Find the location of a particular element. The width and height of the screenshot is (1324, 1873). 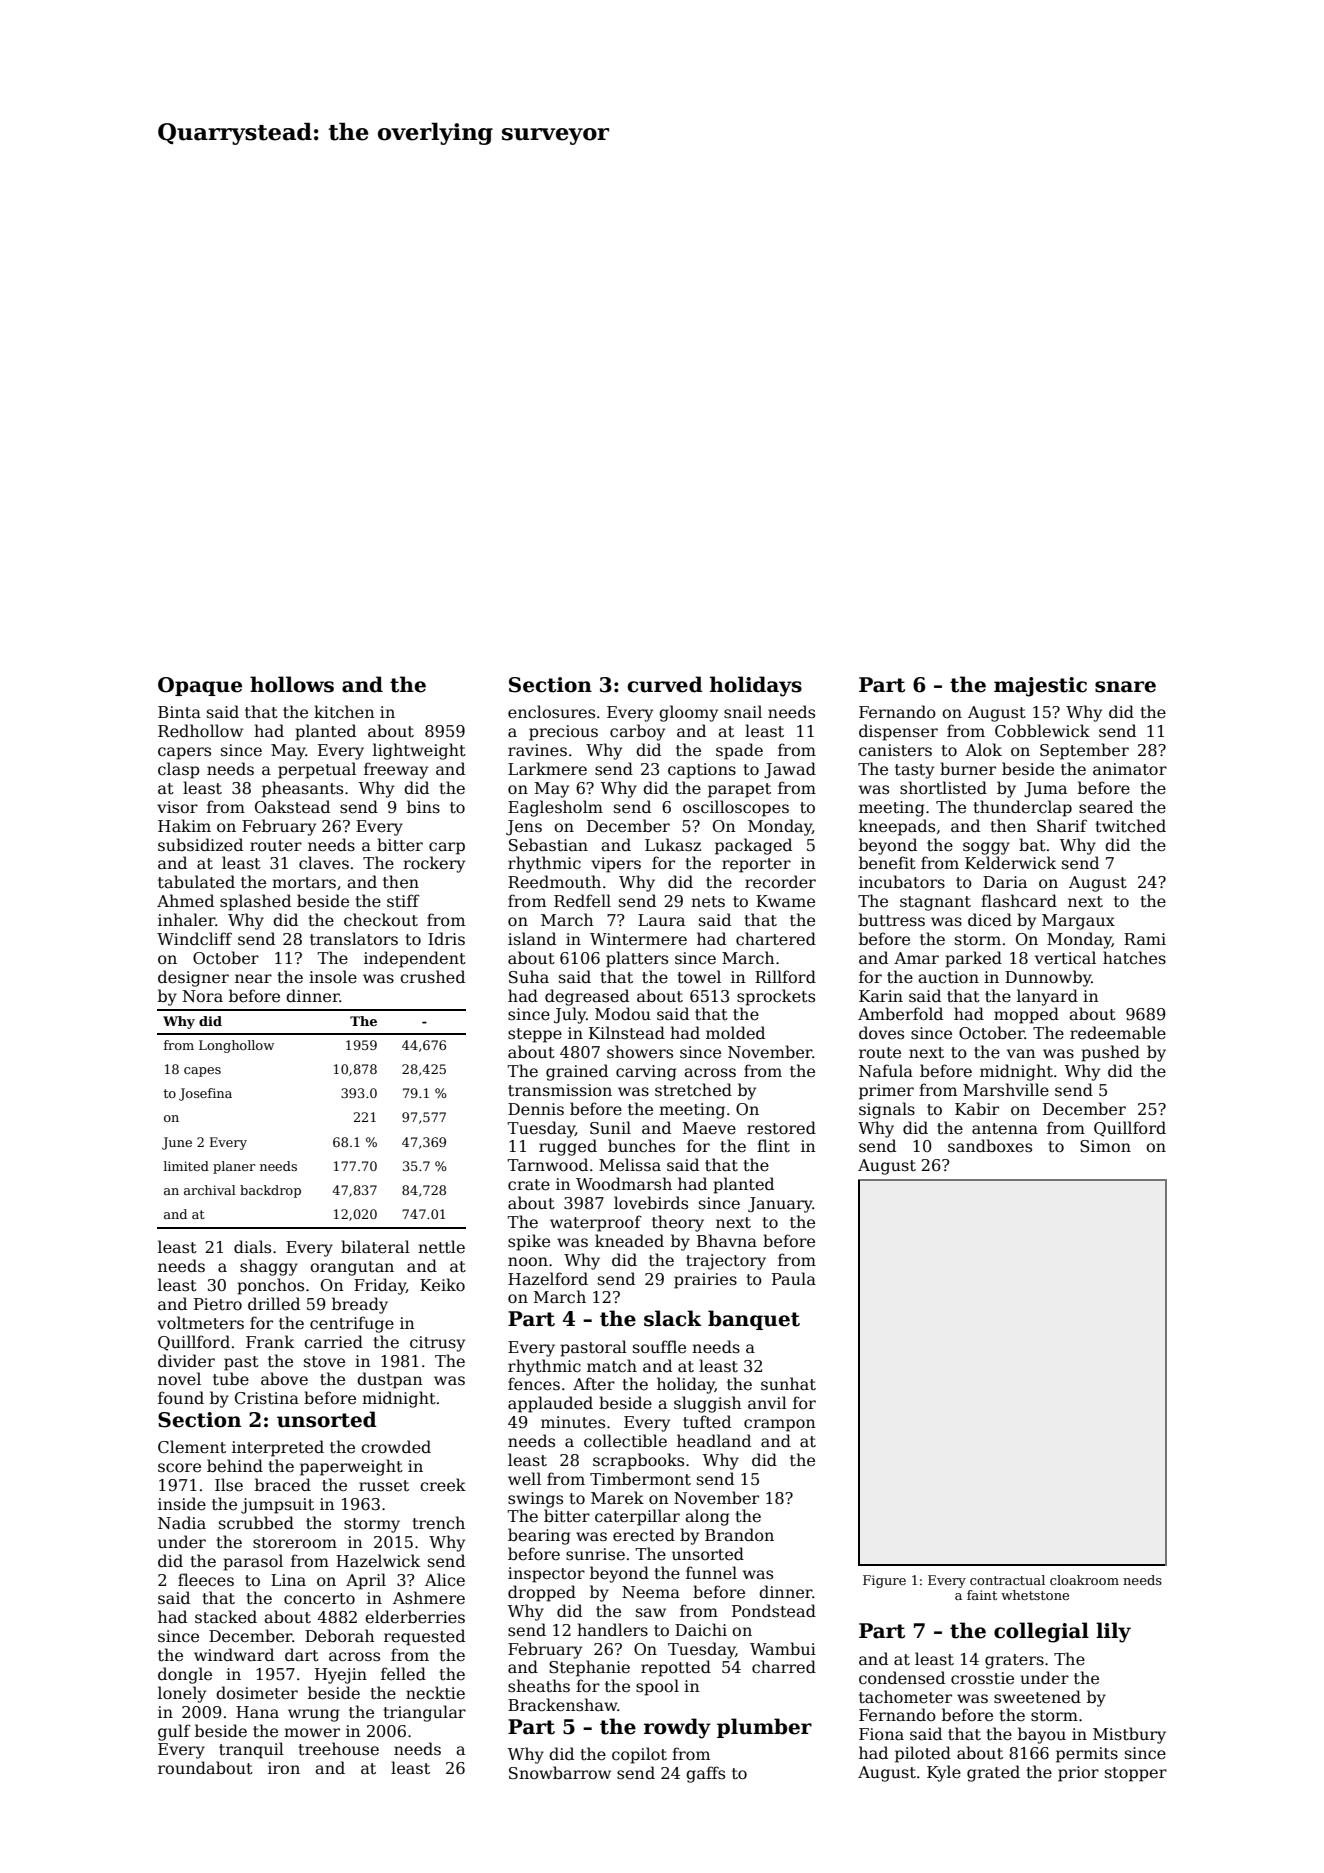

Binta is located at coordinates (179, 712).
